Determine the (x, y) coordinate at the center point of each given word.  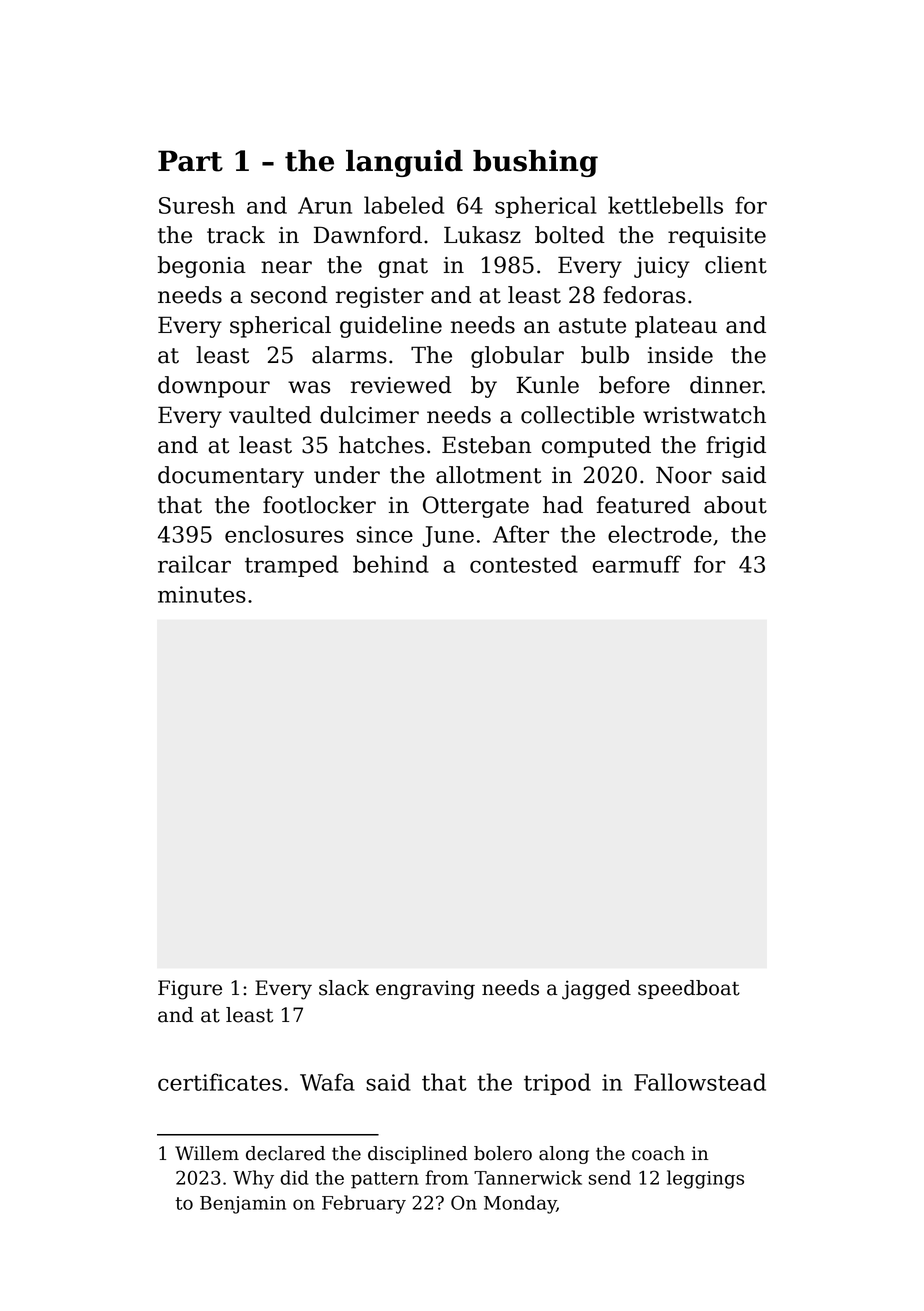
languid (404, 163)
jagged (596, 990)
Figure (190, 990)
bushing (535, 163)
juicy (662, 267)
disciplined (418, 1155)
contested (524, 564)
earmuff (636, 564)
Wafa (327, 1082)
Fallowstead (700, 1082)
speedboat (689, 989)
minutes (202, 594)
